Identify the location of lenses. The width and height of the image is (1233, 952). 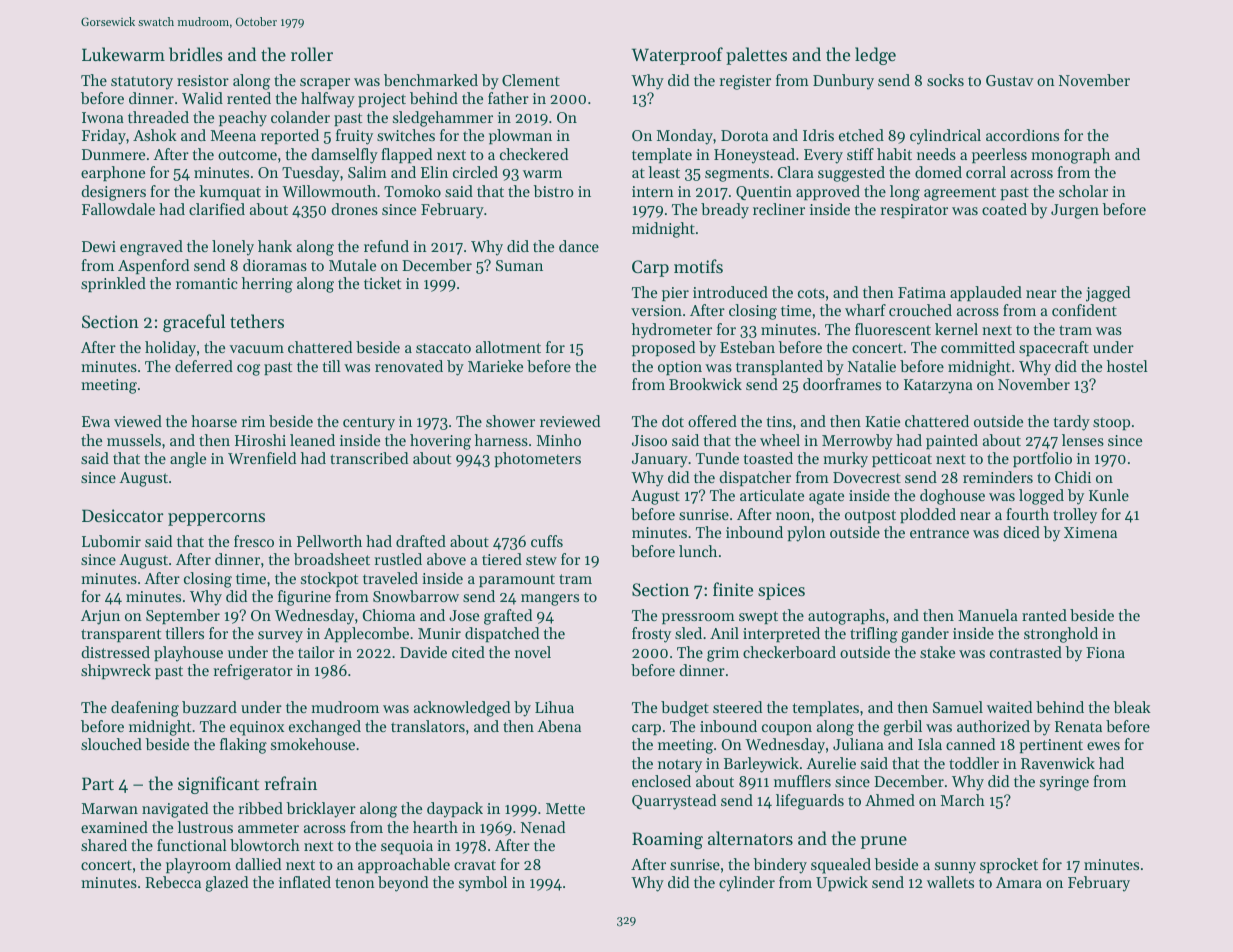
(1083, 440).
